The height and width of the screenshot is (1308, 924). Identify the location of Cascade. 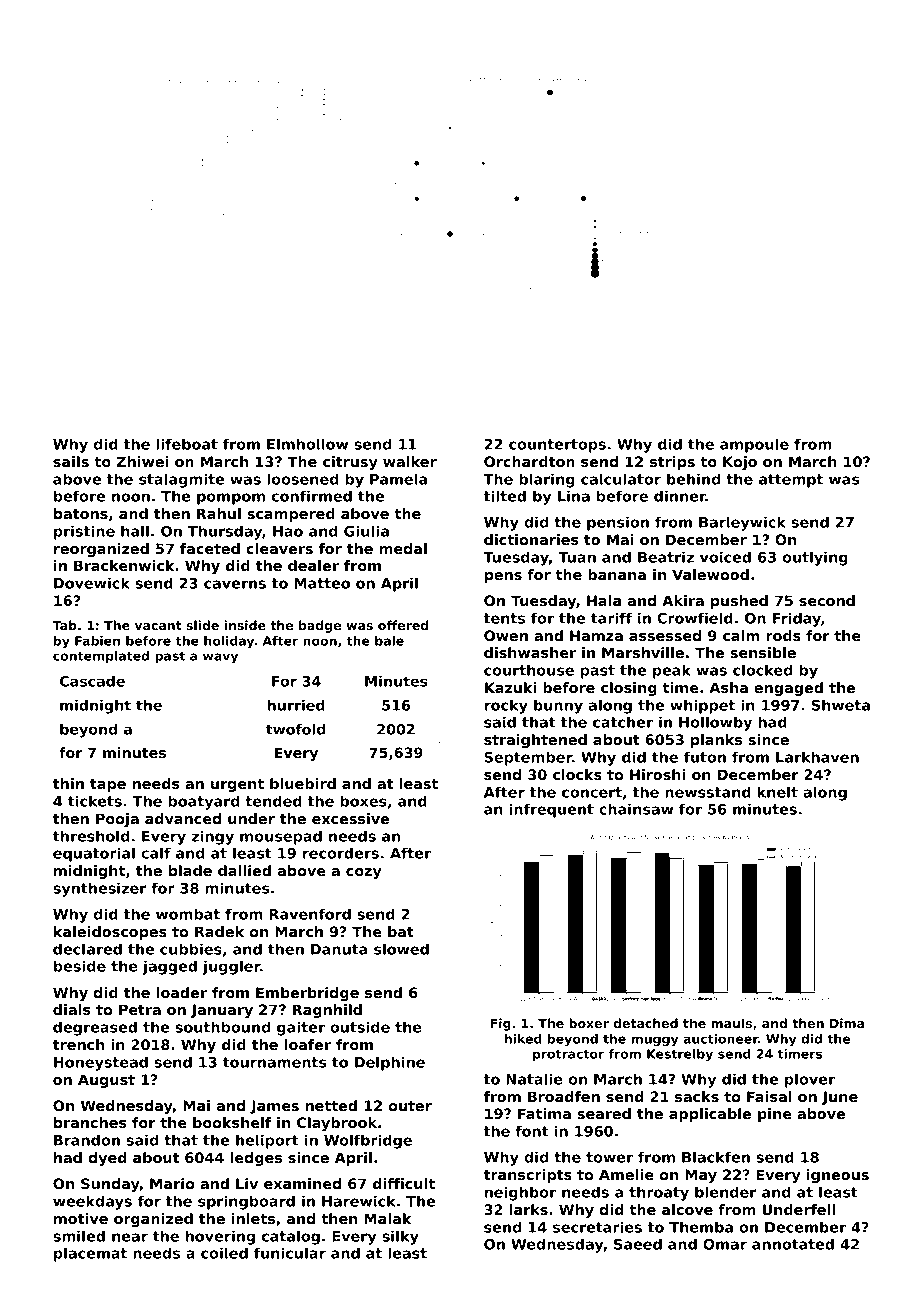
(92, 681).
